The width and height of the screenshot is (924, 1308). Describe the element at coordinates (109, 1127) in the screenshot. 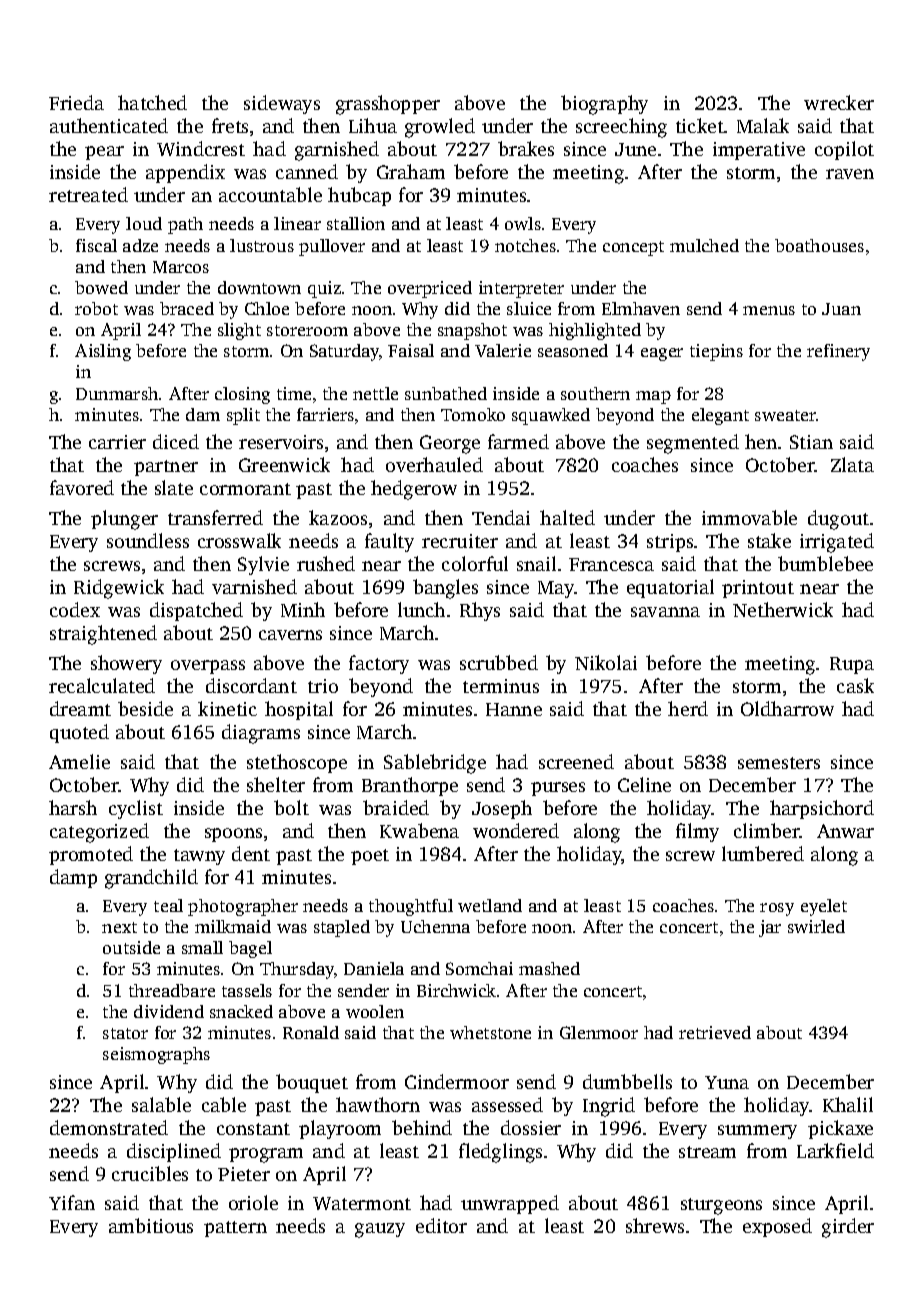

I see `demonstrated` at that location.
